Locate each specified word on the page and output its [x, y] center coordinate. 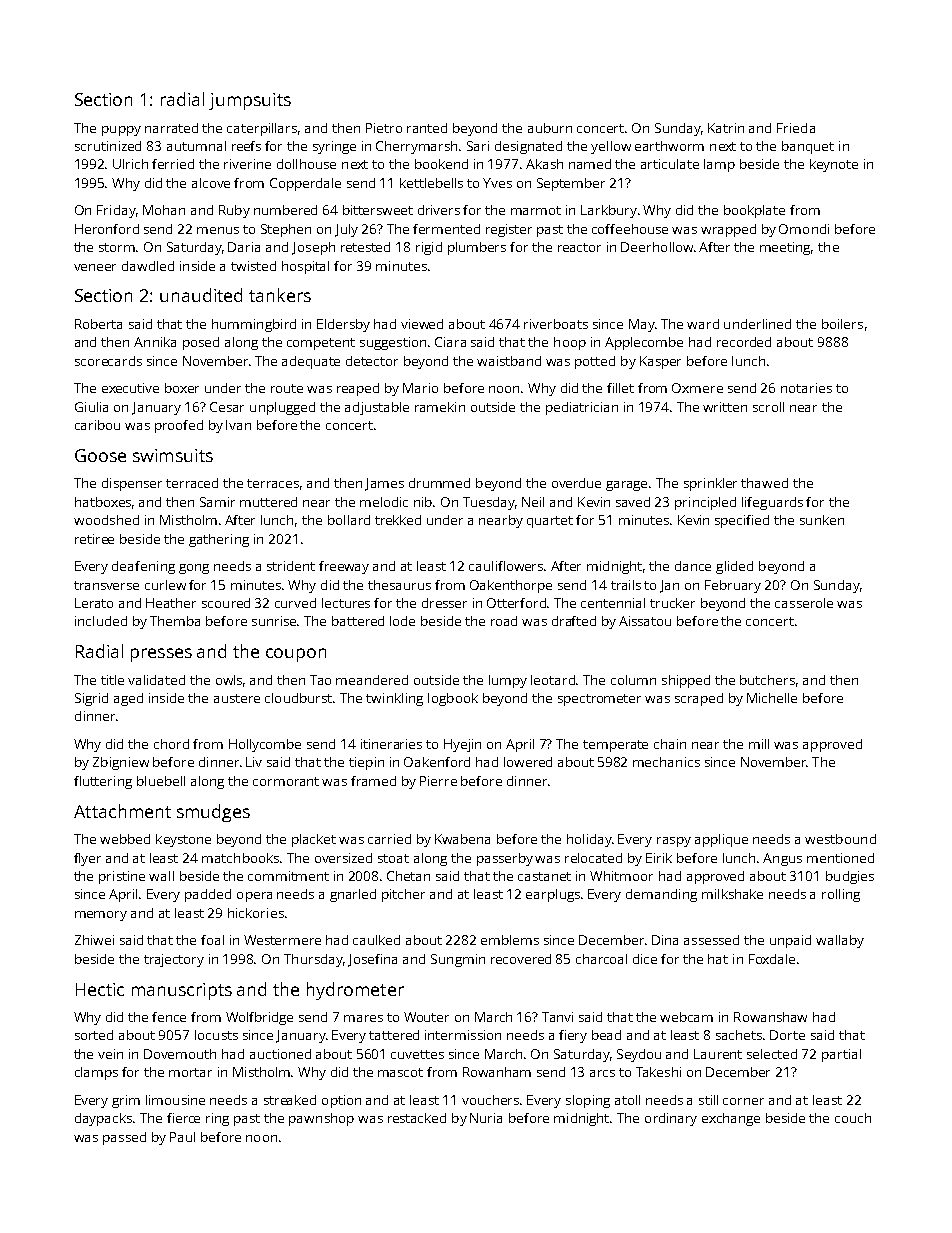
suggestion [393, 343]
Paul [182, 1137]
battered [358, 621]
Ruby [234, 211]
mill [759, 744]
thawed [764, 483]
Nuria [486, 1118]
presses [161, 655]
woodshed [106, 520]
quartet [550, 522]
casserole [804, 603]
